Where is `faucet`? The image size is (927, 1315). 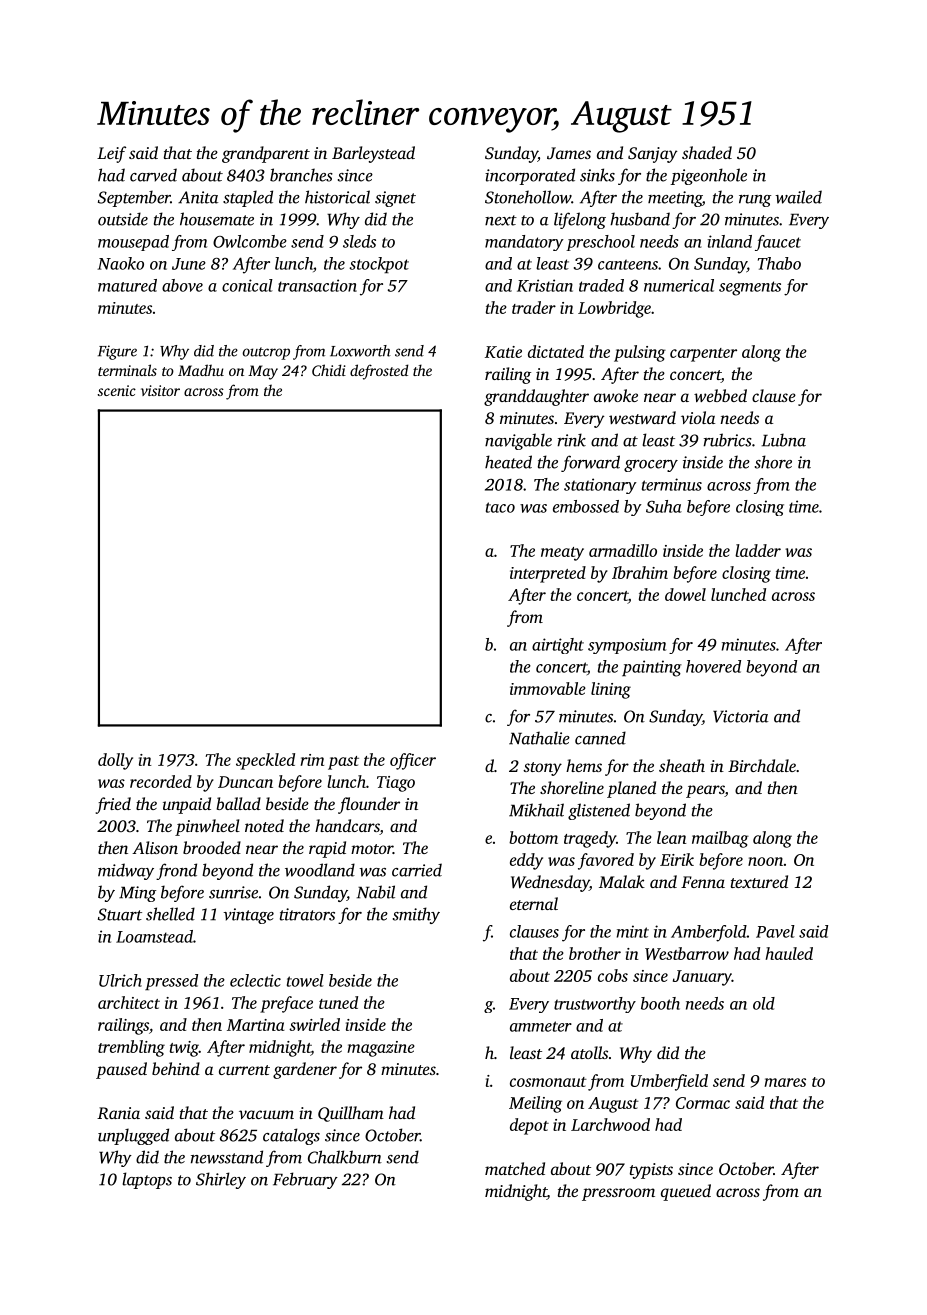
faucet is located at coordinates (778, 243).
